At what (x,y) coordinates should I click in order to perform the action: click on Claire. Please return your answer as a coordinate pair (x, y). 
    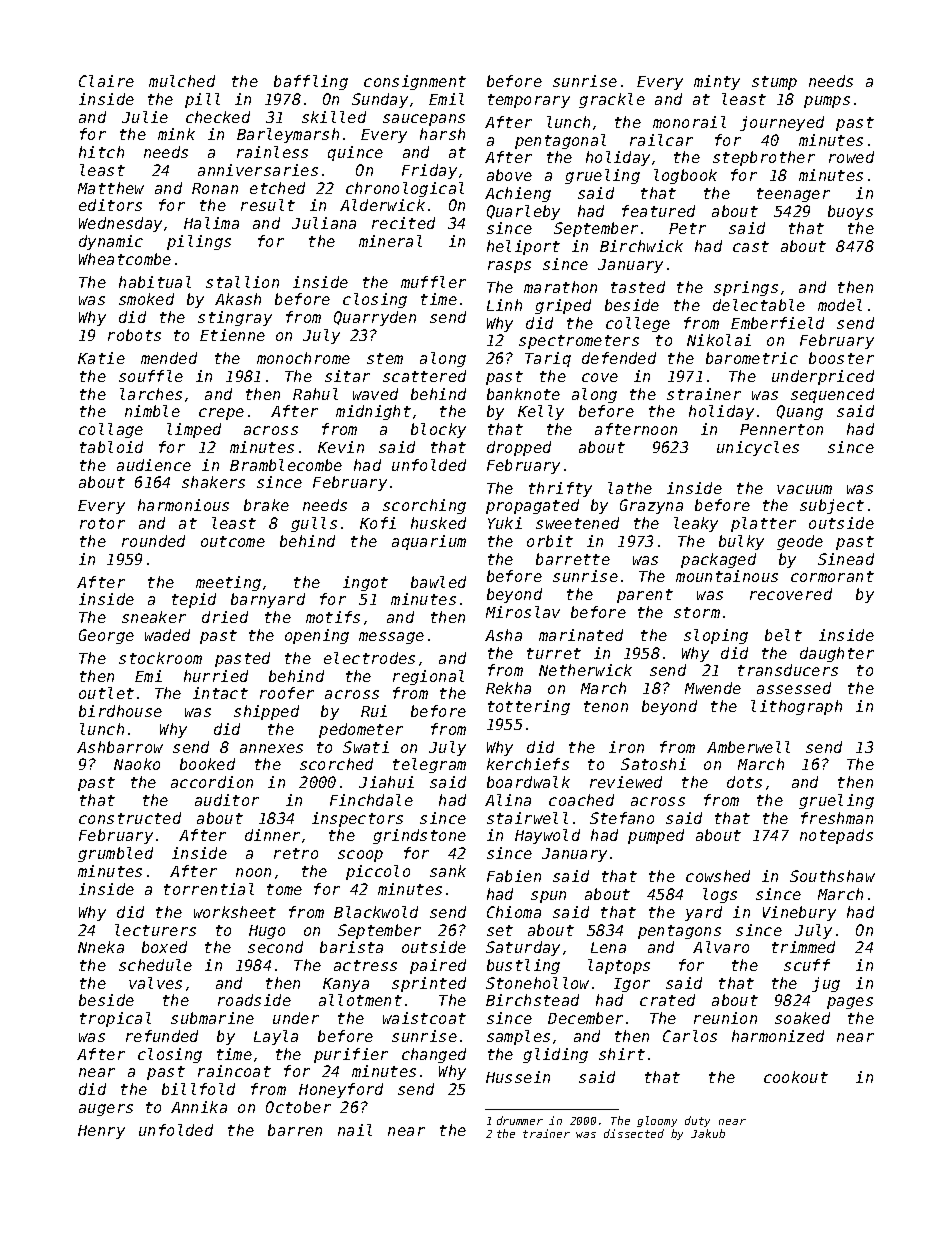
    Looking at the image, I should click on (106, 81).
